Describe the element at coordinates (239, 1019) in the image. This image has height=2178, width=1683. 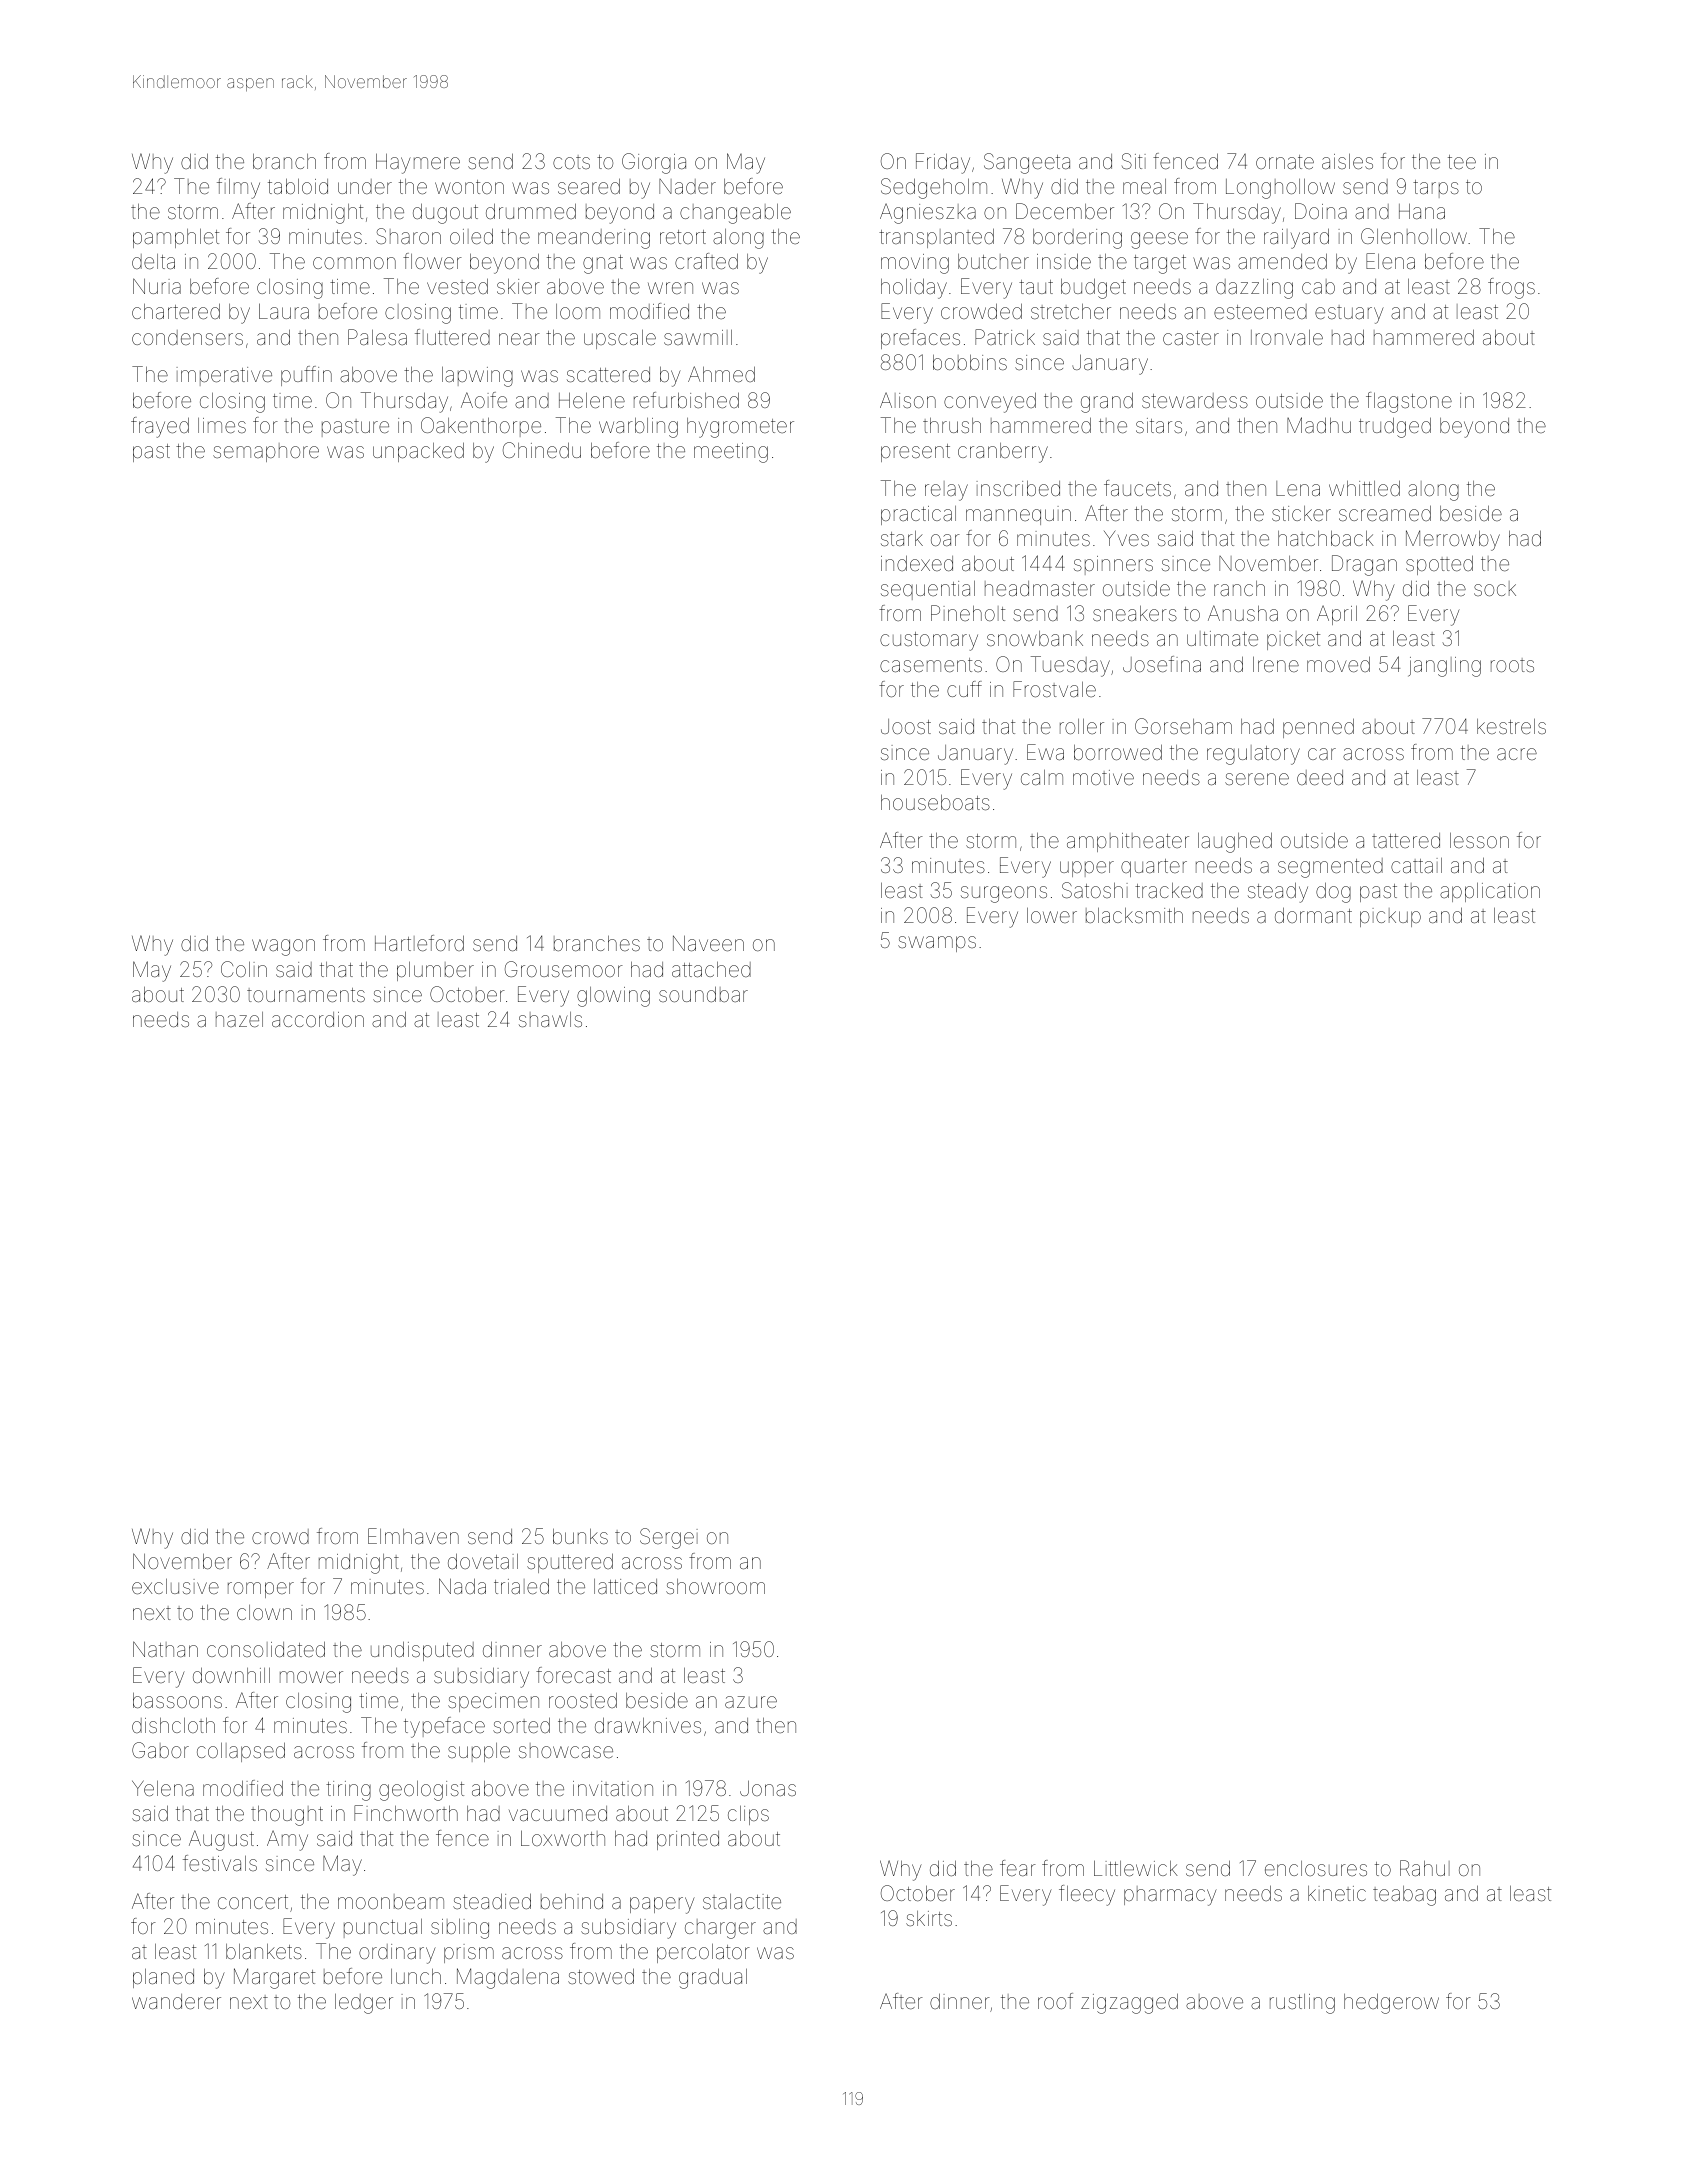
I see `hazel` at that location.
